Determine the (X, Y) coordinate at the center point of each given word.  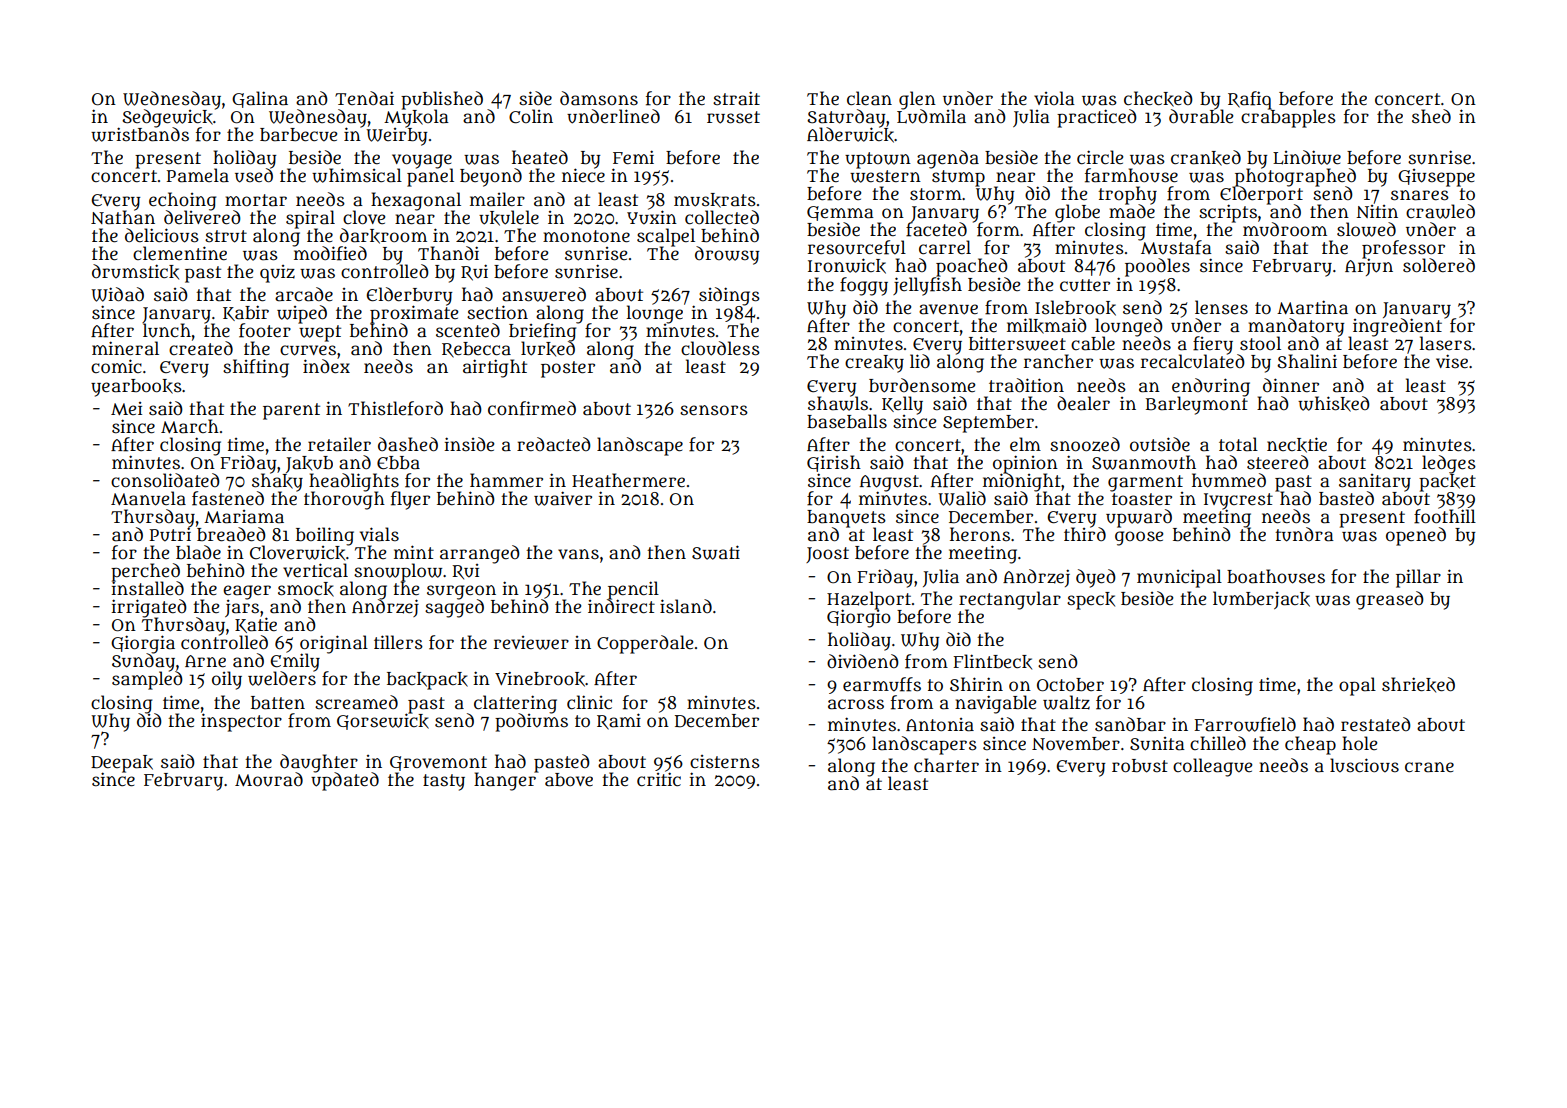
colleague (1212, 767)
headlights (354, 482)
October (1070, 685)
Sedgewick (167, 118)
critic (659, 779)
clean (869, 98)
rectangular (1010, 600)
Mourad (269, 779)
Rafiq (1250, 100)
